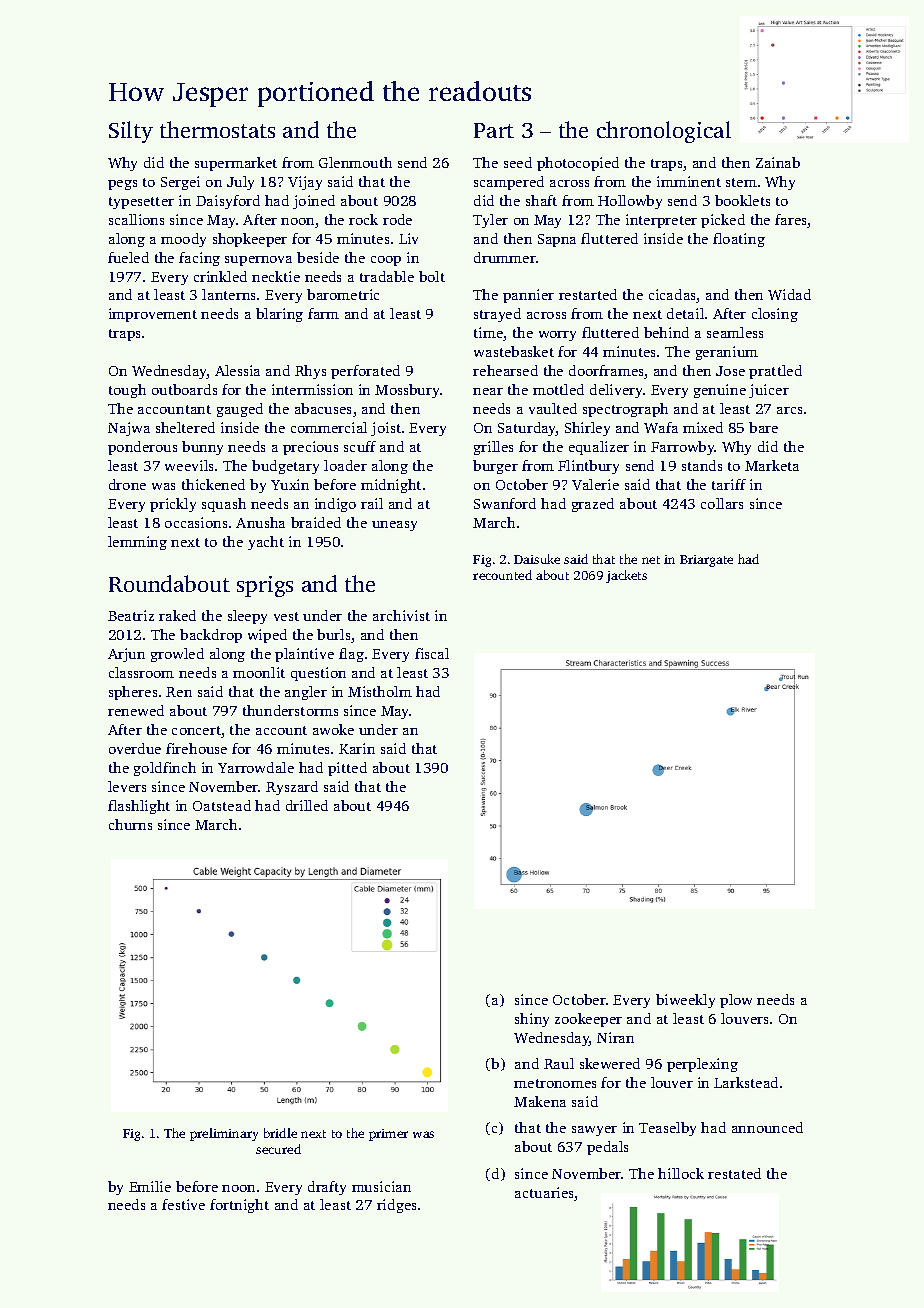  What do you see at coordinates (122, 185) in the screenshot?
I see `pegs` at bounding box center [122, 185].
